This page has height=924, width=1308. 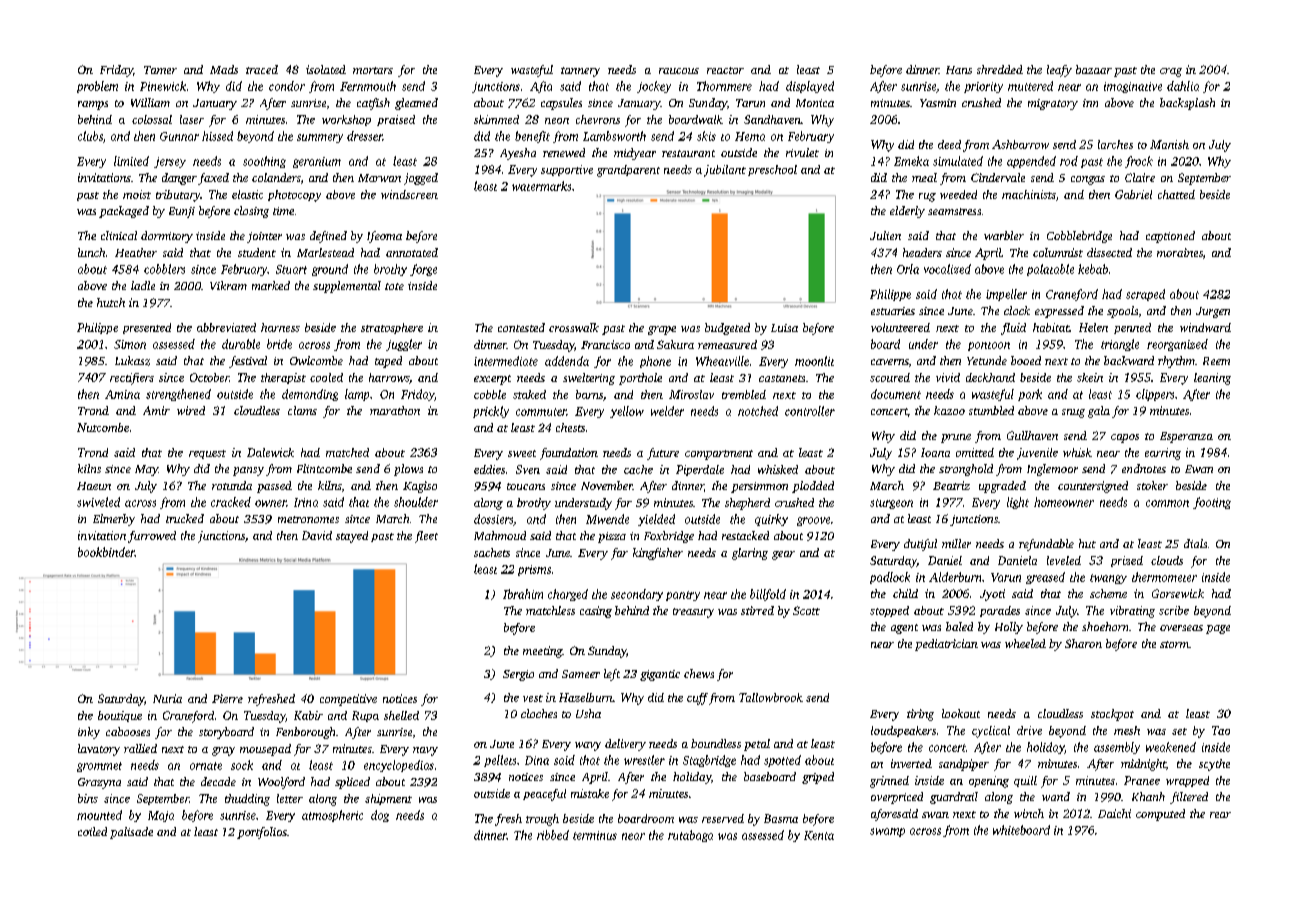 What do you see at coordinates (160, 70) in the page?
I see `Tamer` at bounding box center [160, 70].
